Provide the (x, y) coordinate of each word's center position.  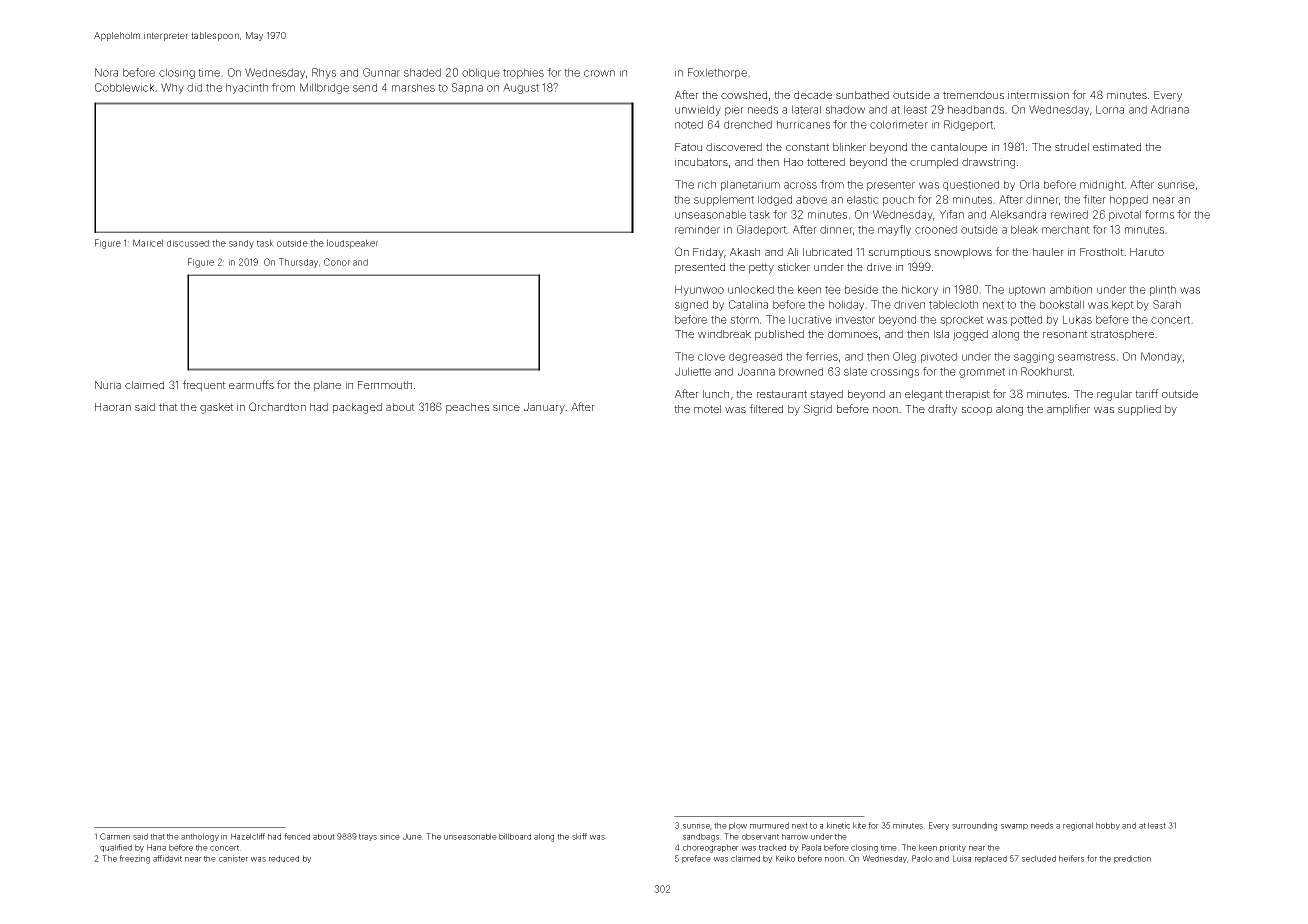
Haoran (113, 407)
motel (707, 409)
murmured (769, 825)
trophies (523, 73)
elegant (924, 395)
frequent (204, 386)
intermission (1038, 95)
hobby (1108, 826)
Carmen (115, 836)
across (800, 185)
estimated (1117, 147)
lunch (716, 394)
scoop (976, 411)
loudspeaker (352, 244)
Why (172, 88)
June (412, 836)
